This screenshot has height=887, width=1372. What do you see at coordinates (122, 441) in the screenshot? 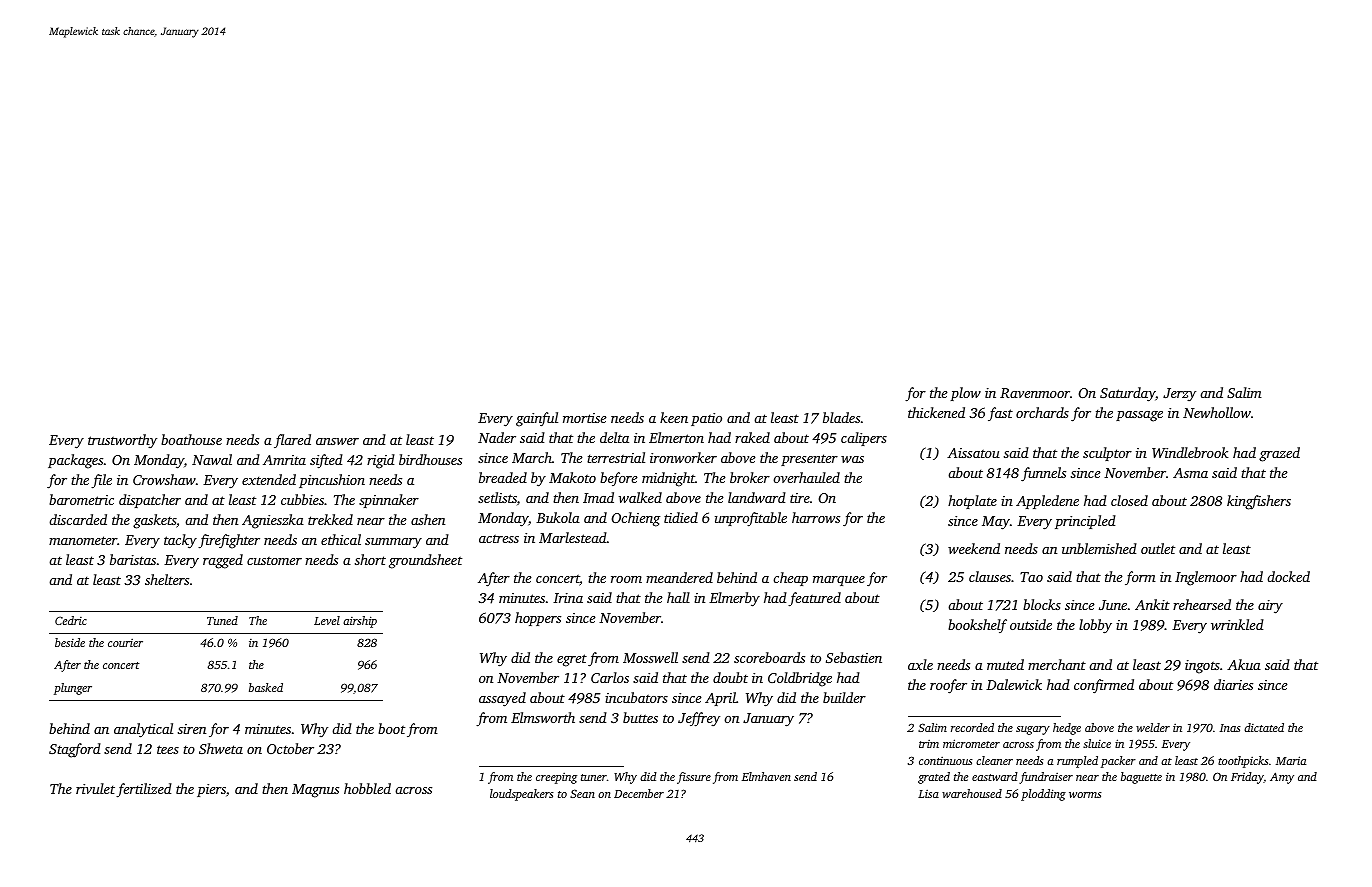
I see `trustworthy` at bounding box center [122, 441].
